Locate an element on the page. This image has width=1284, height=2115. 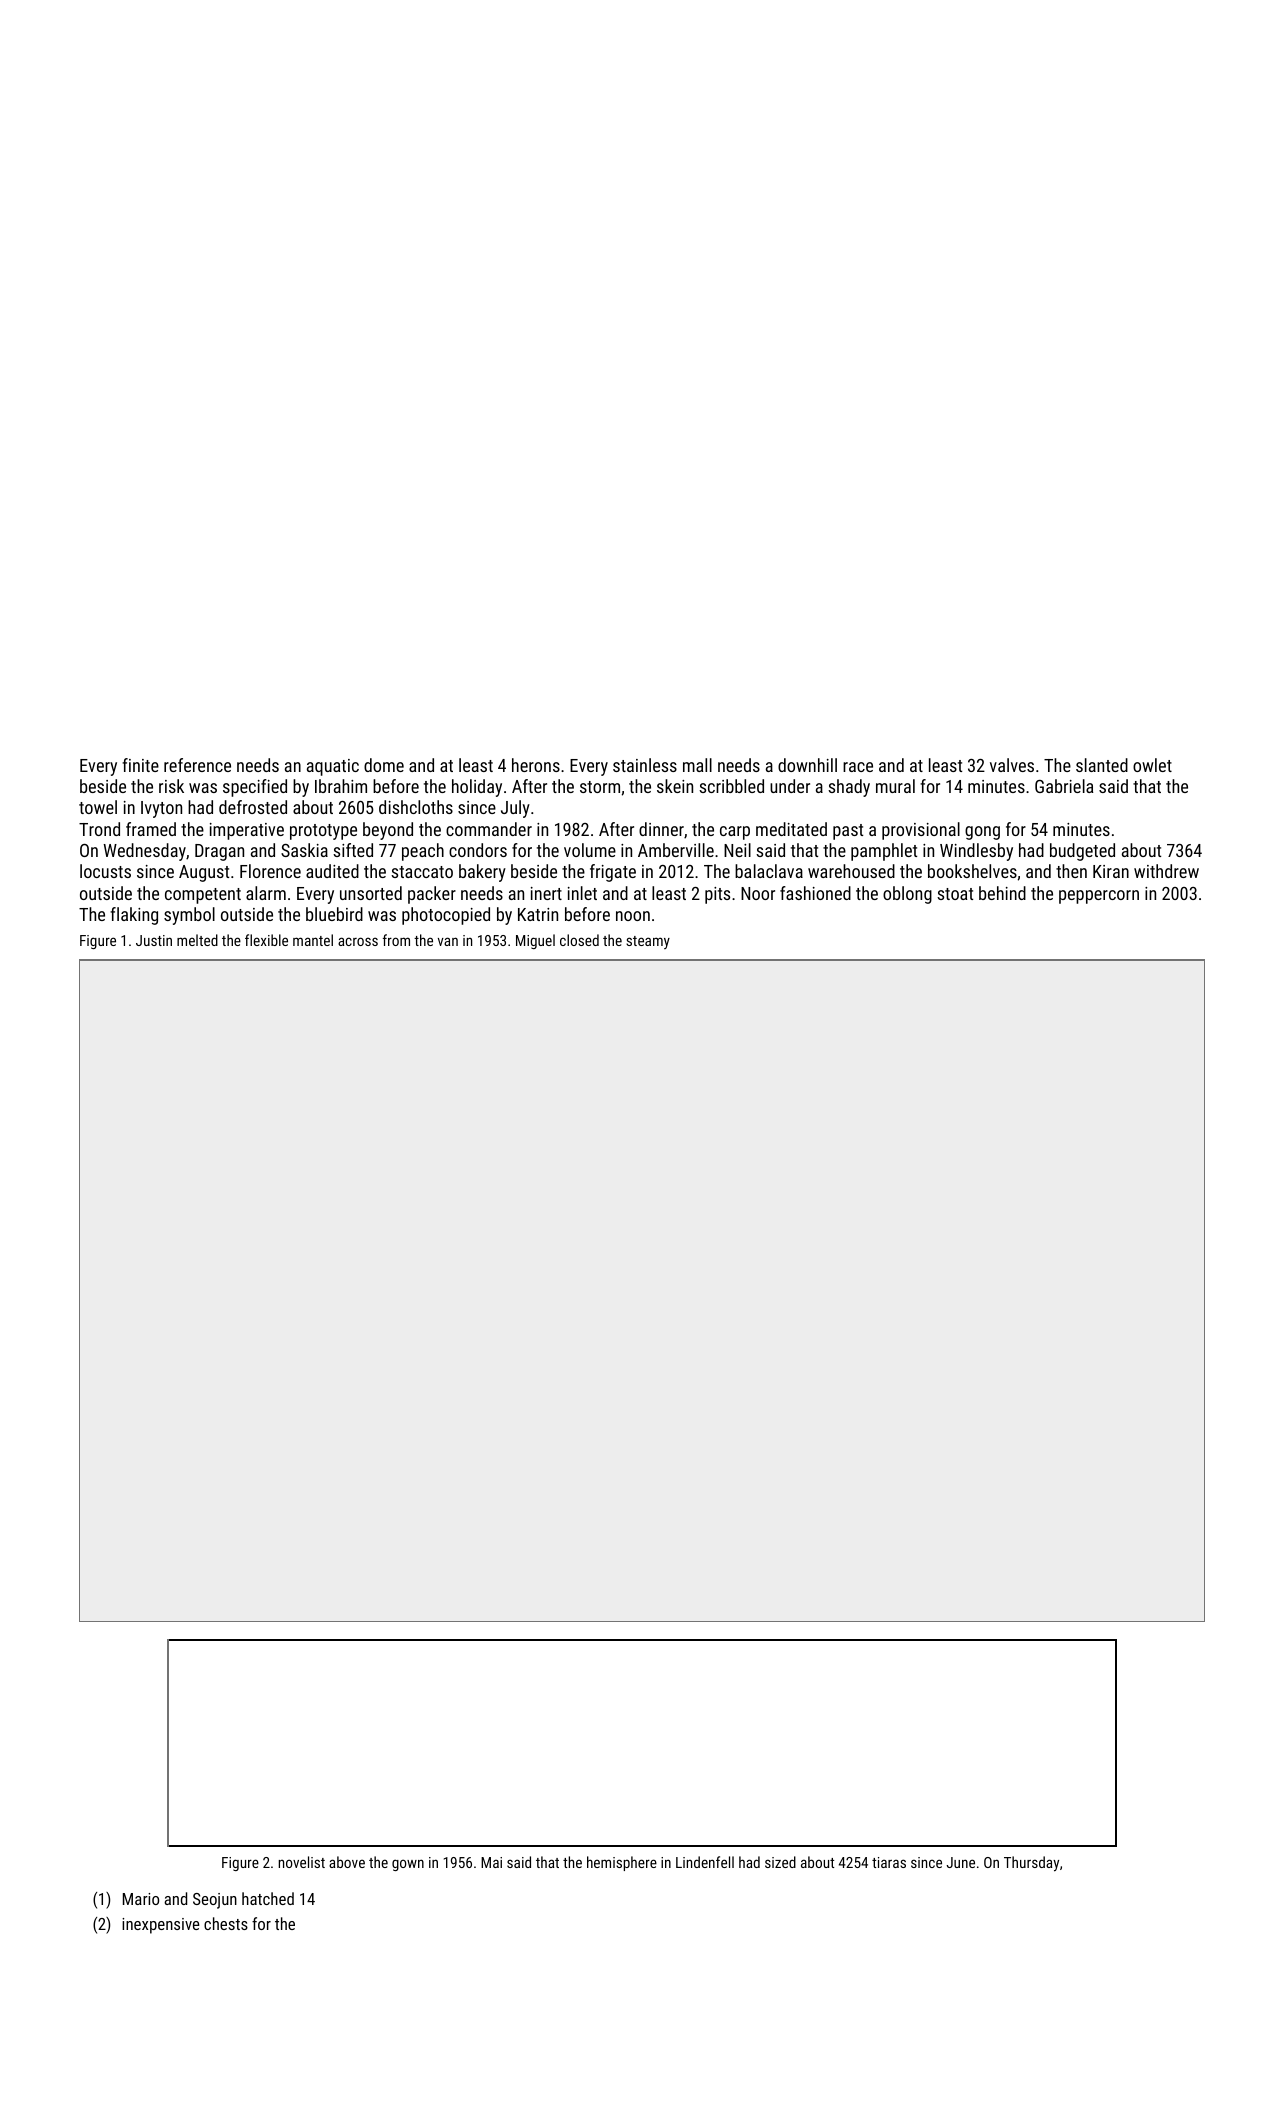
Justin is located at coordinates (154, 940).
